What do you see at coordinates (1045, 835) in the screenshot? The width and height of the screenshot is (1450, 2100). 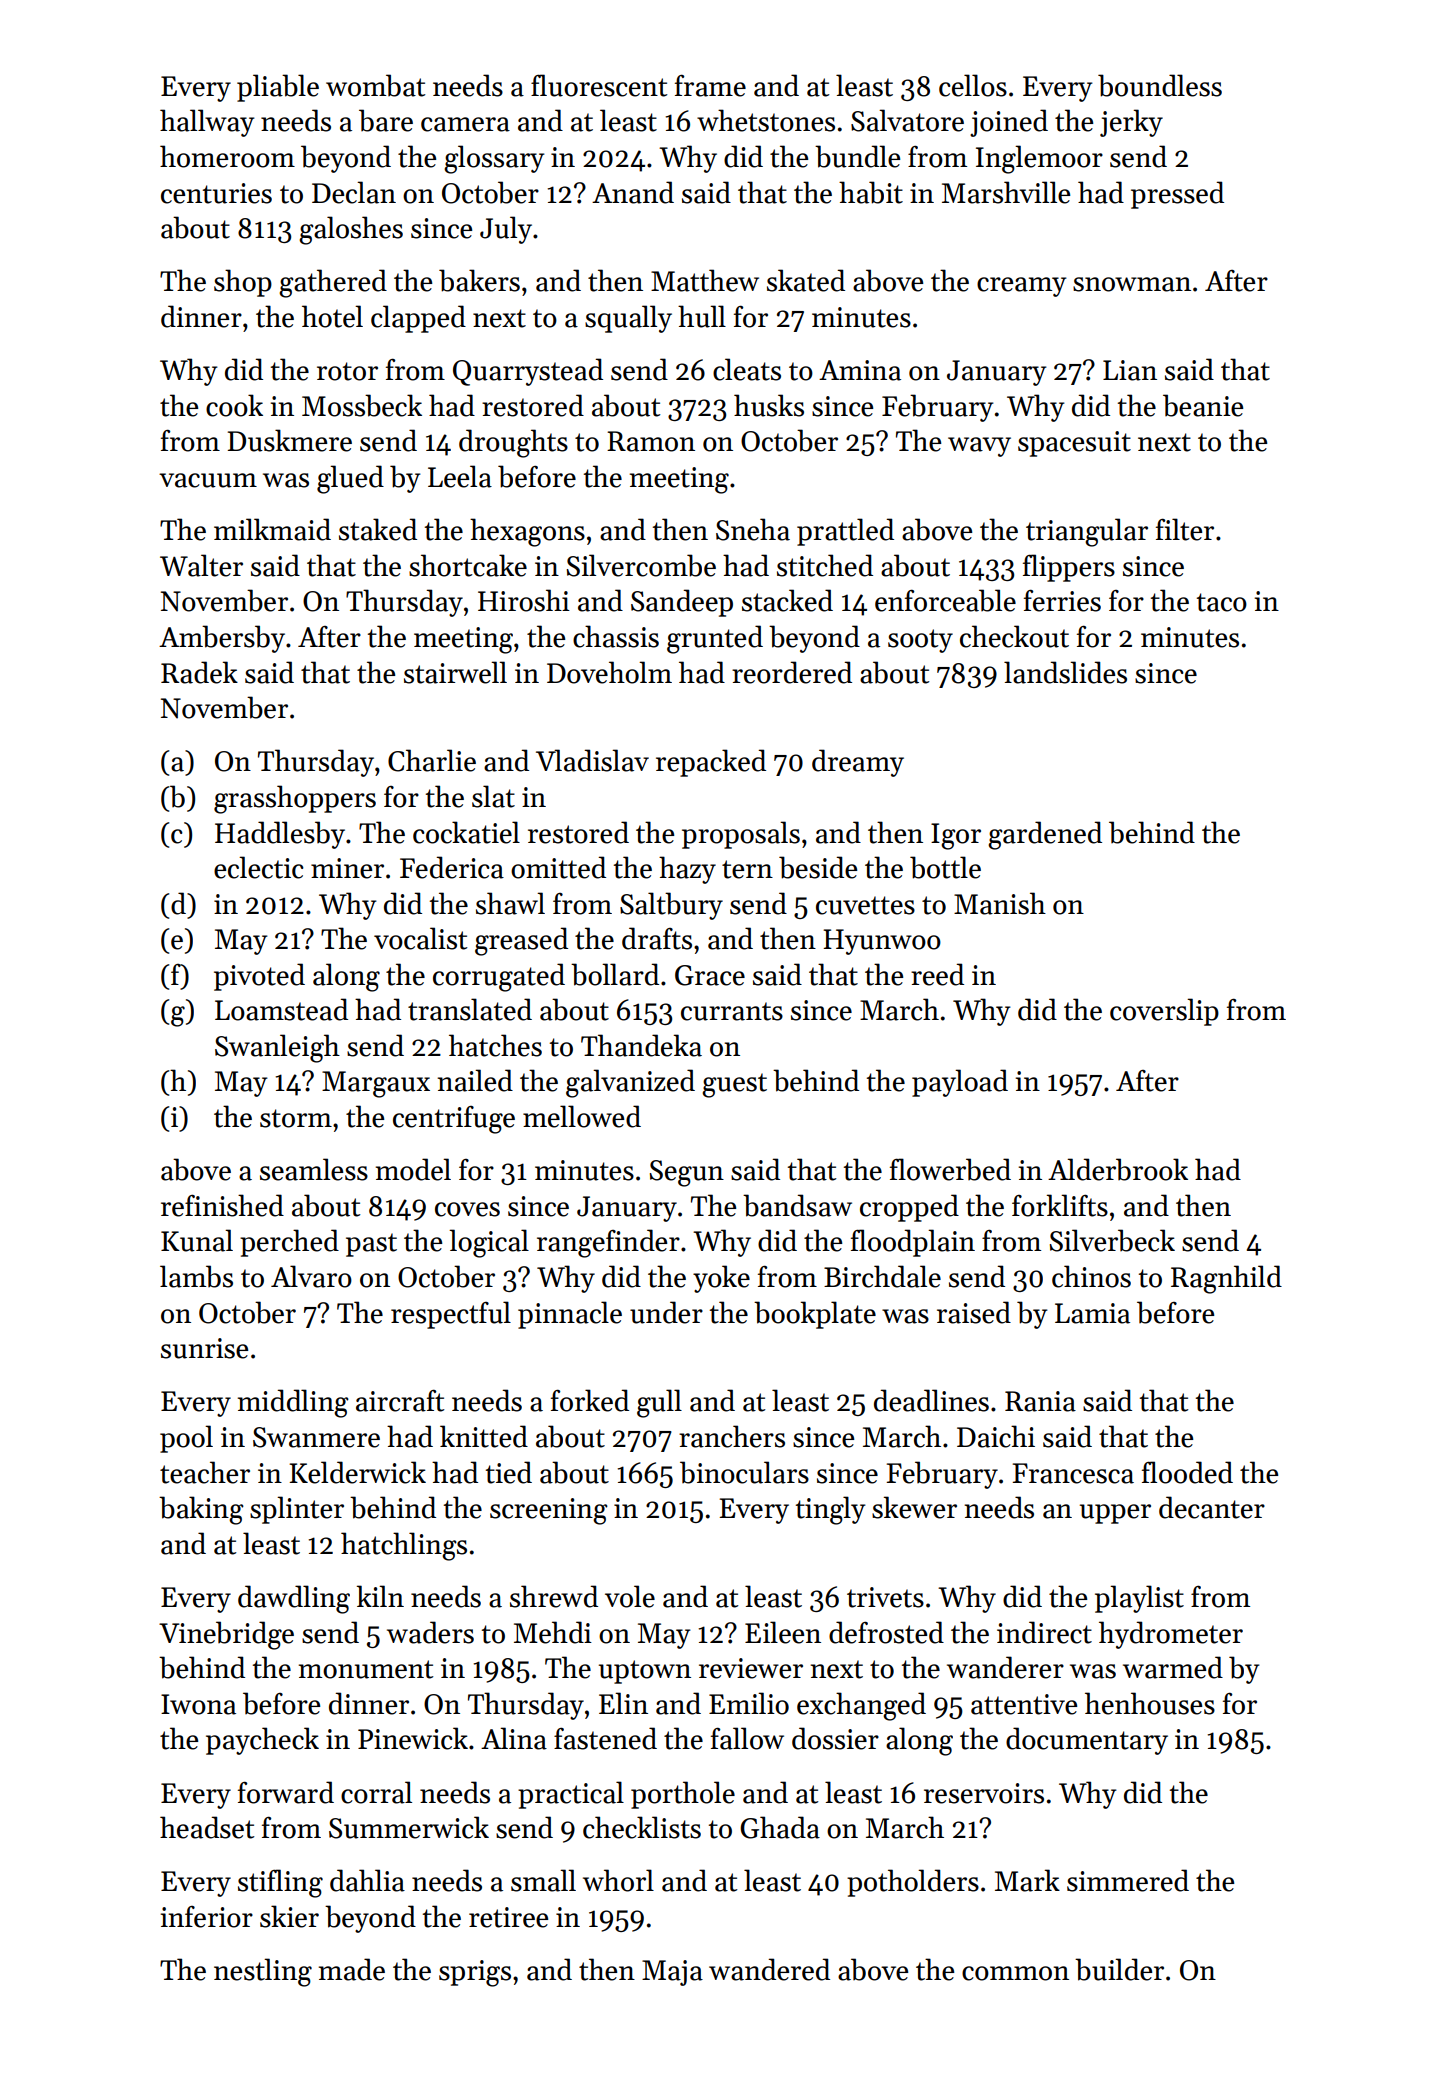 I see `gardened` at bounding box center [1045, 835].
